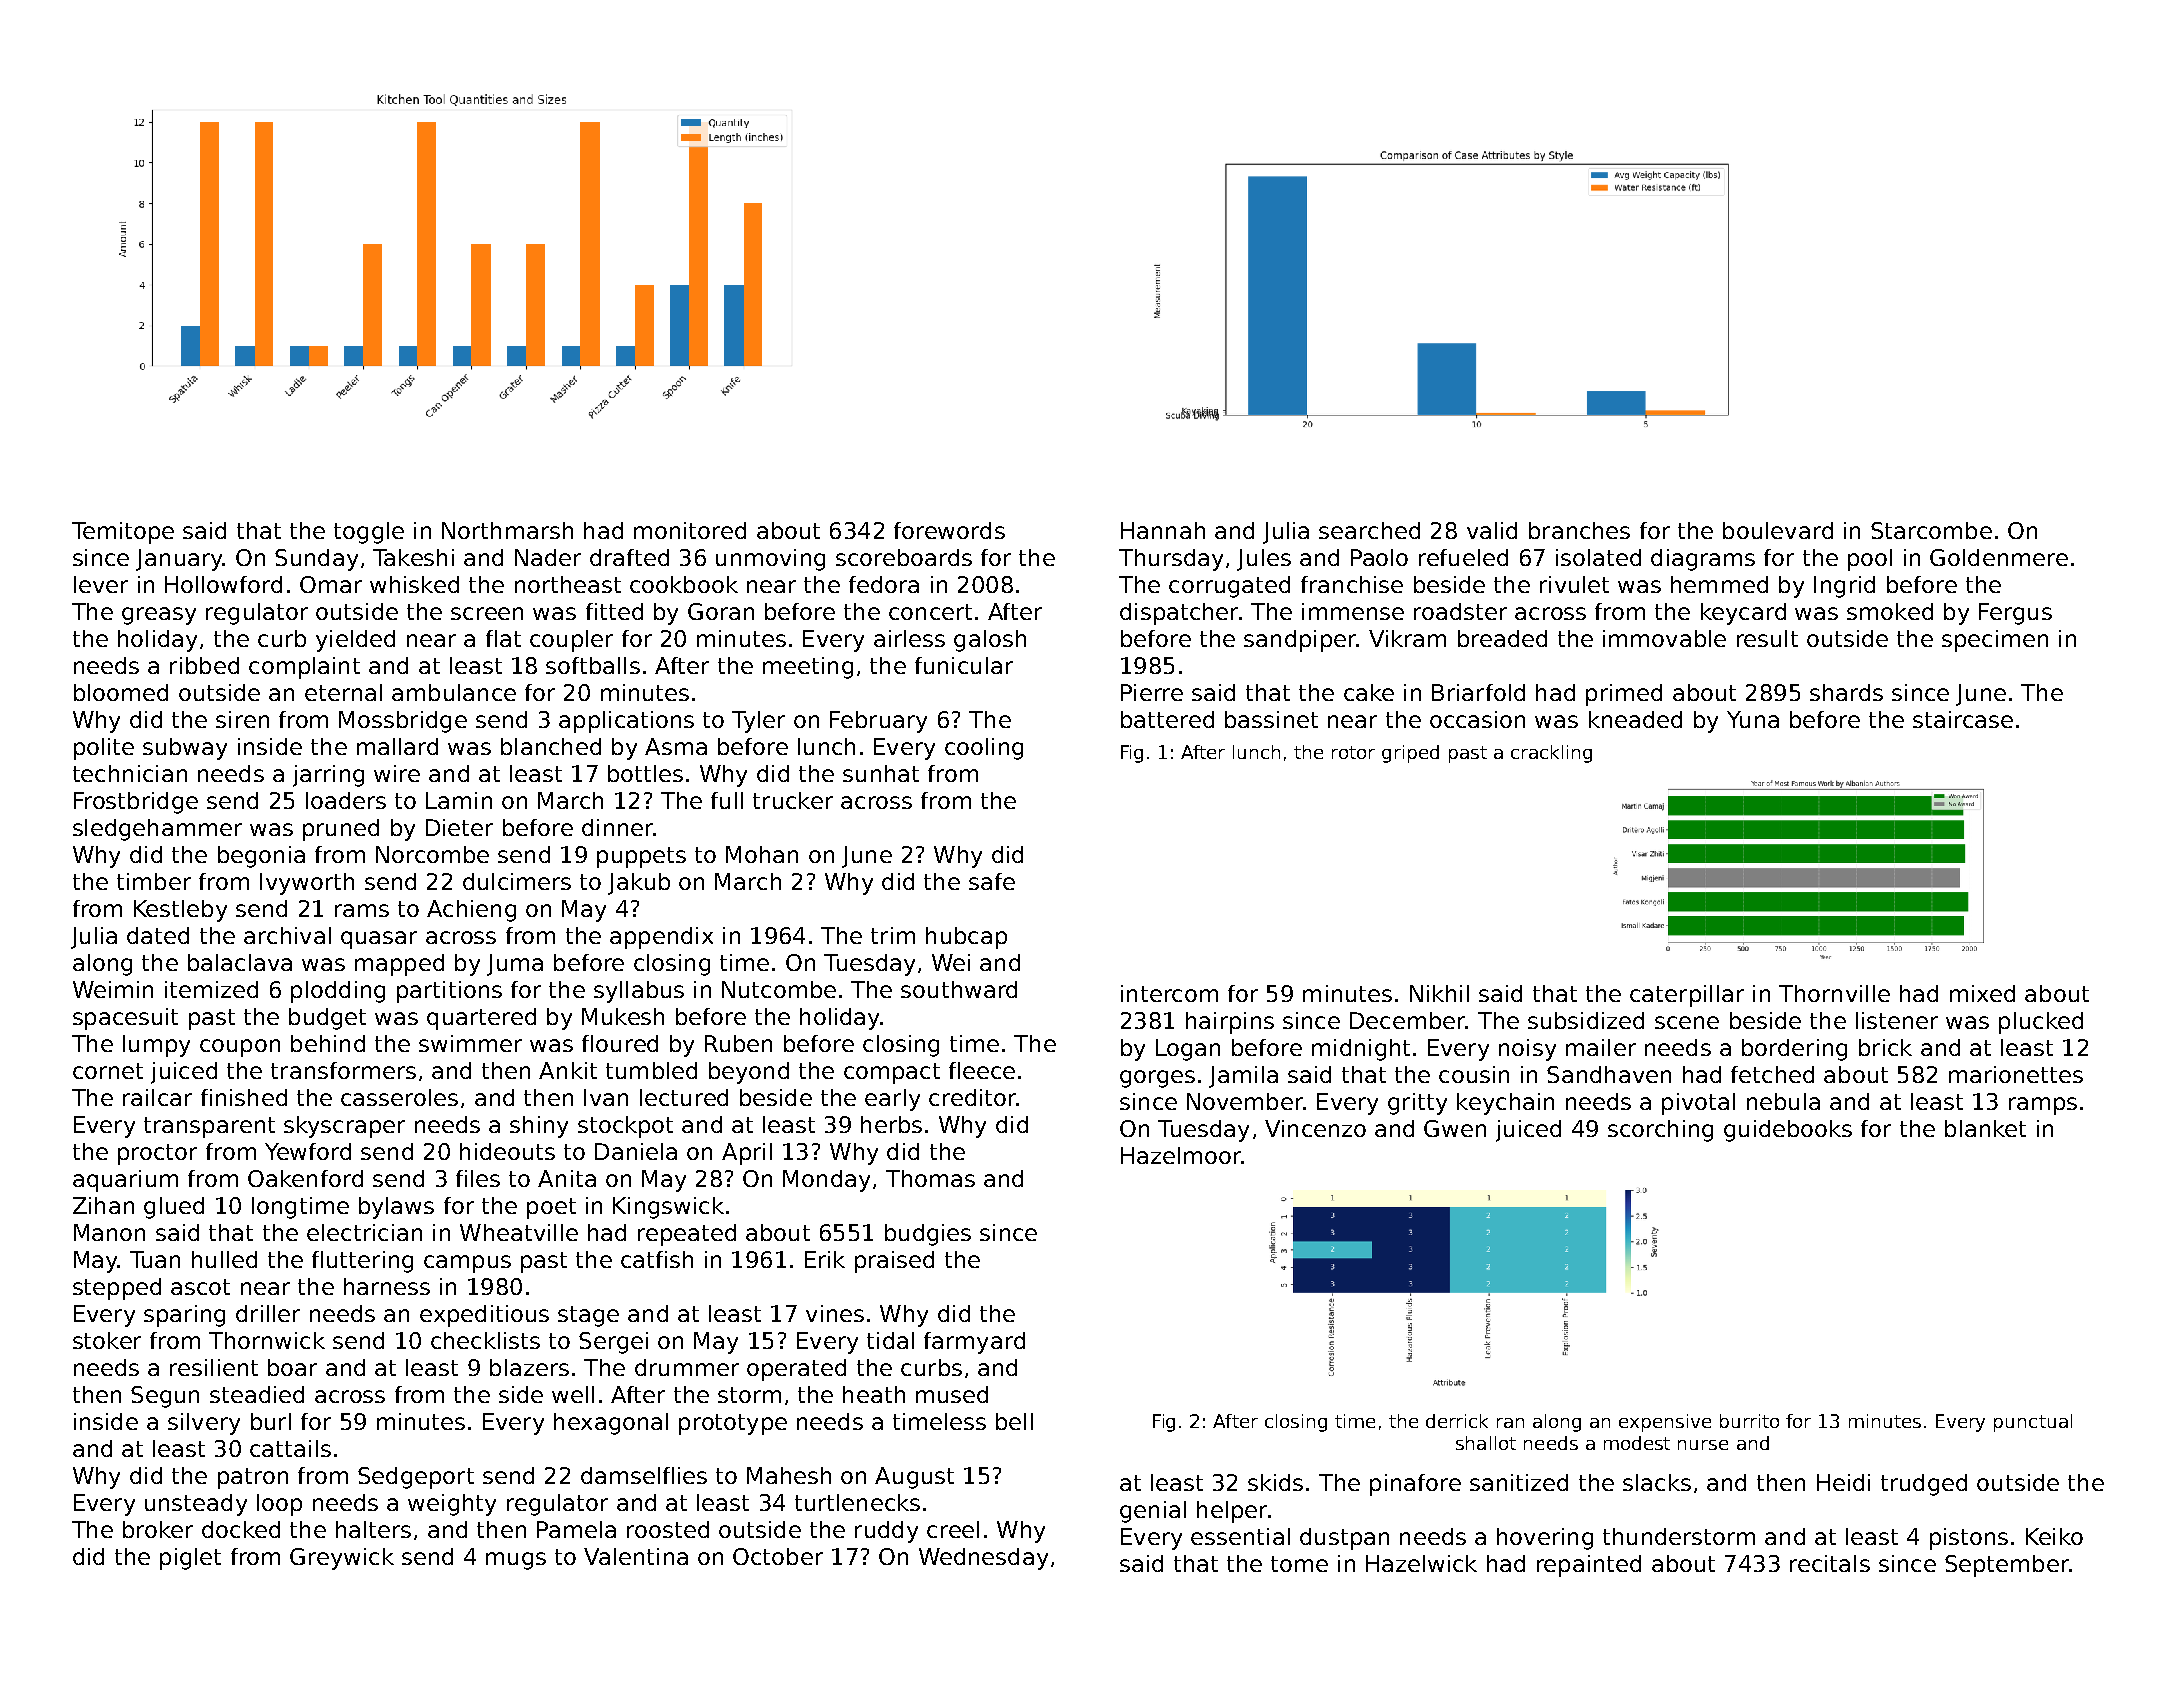  Describe the element at coordinates (117, 1289) in the screenshot. I see `stepped` at that location.
